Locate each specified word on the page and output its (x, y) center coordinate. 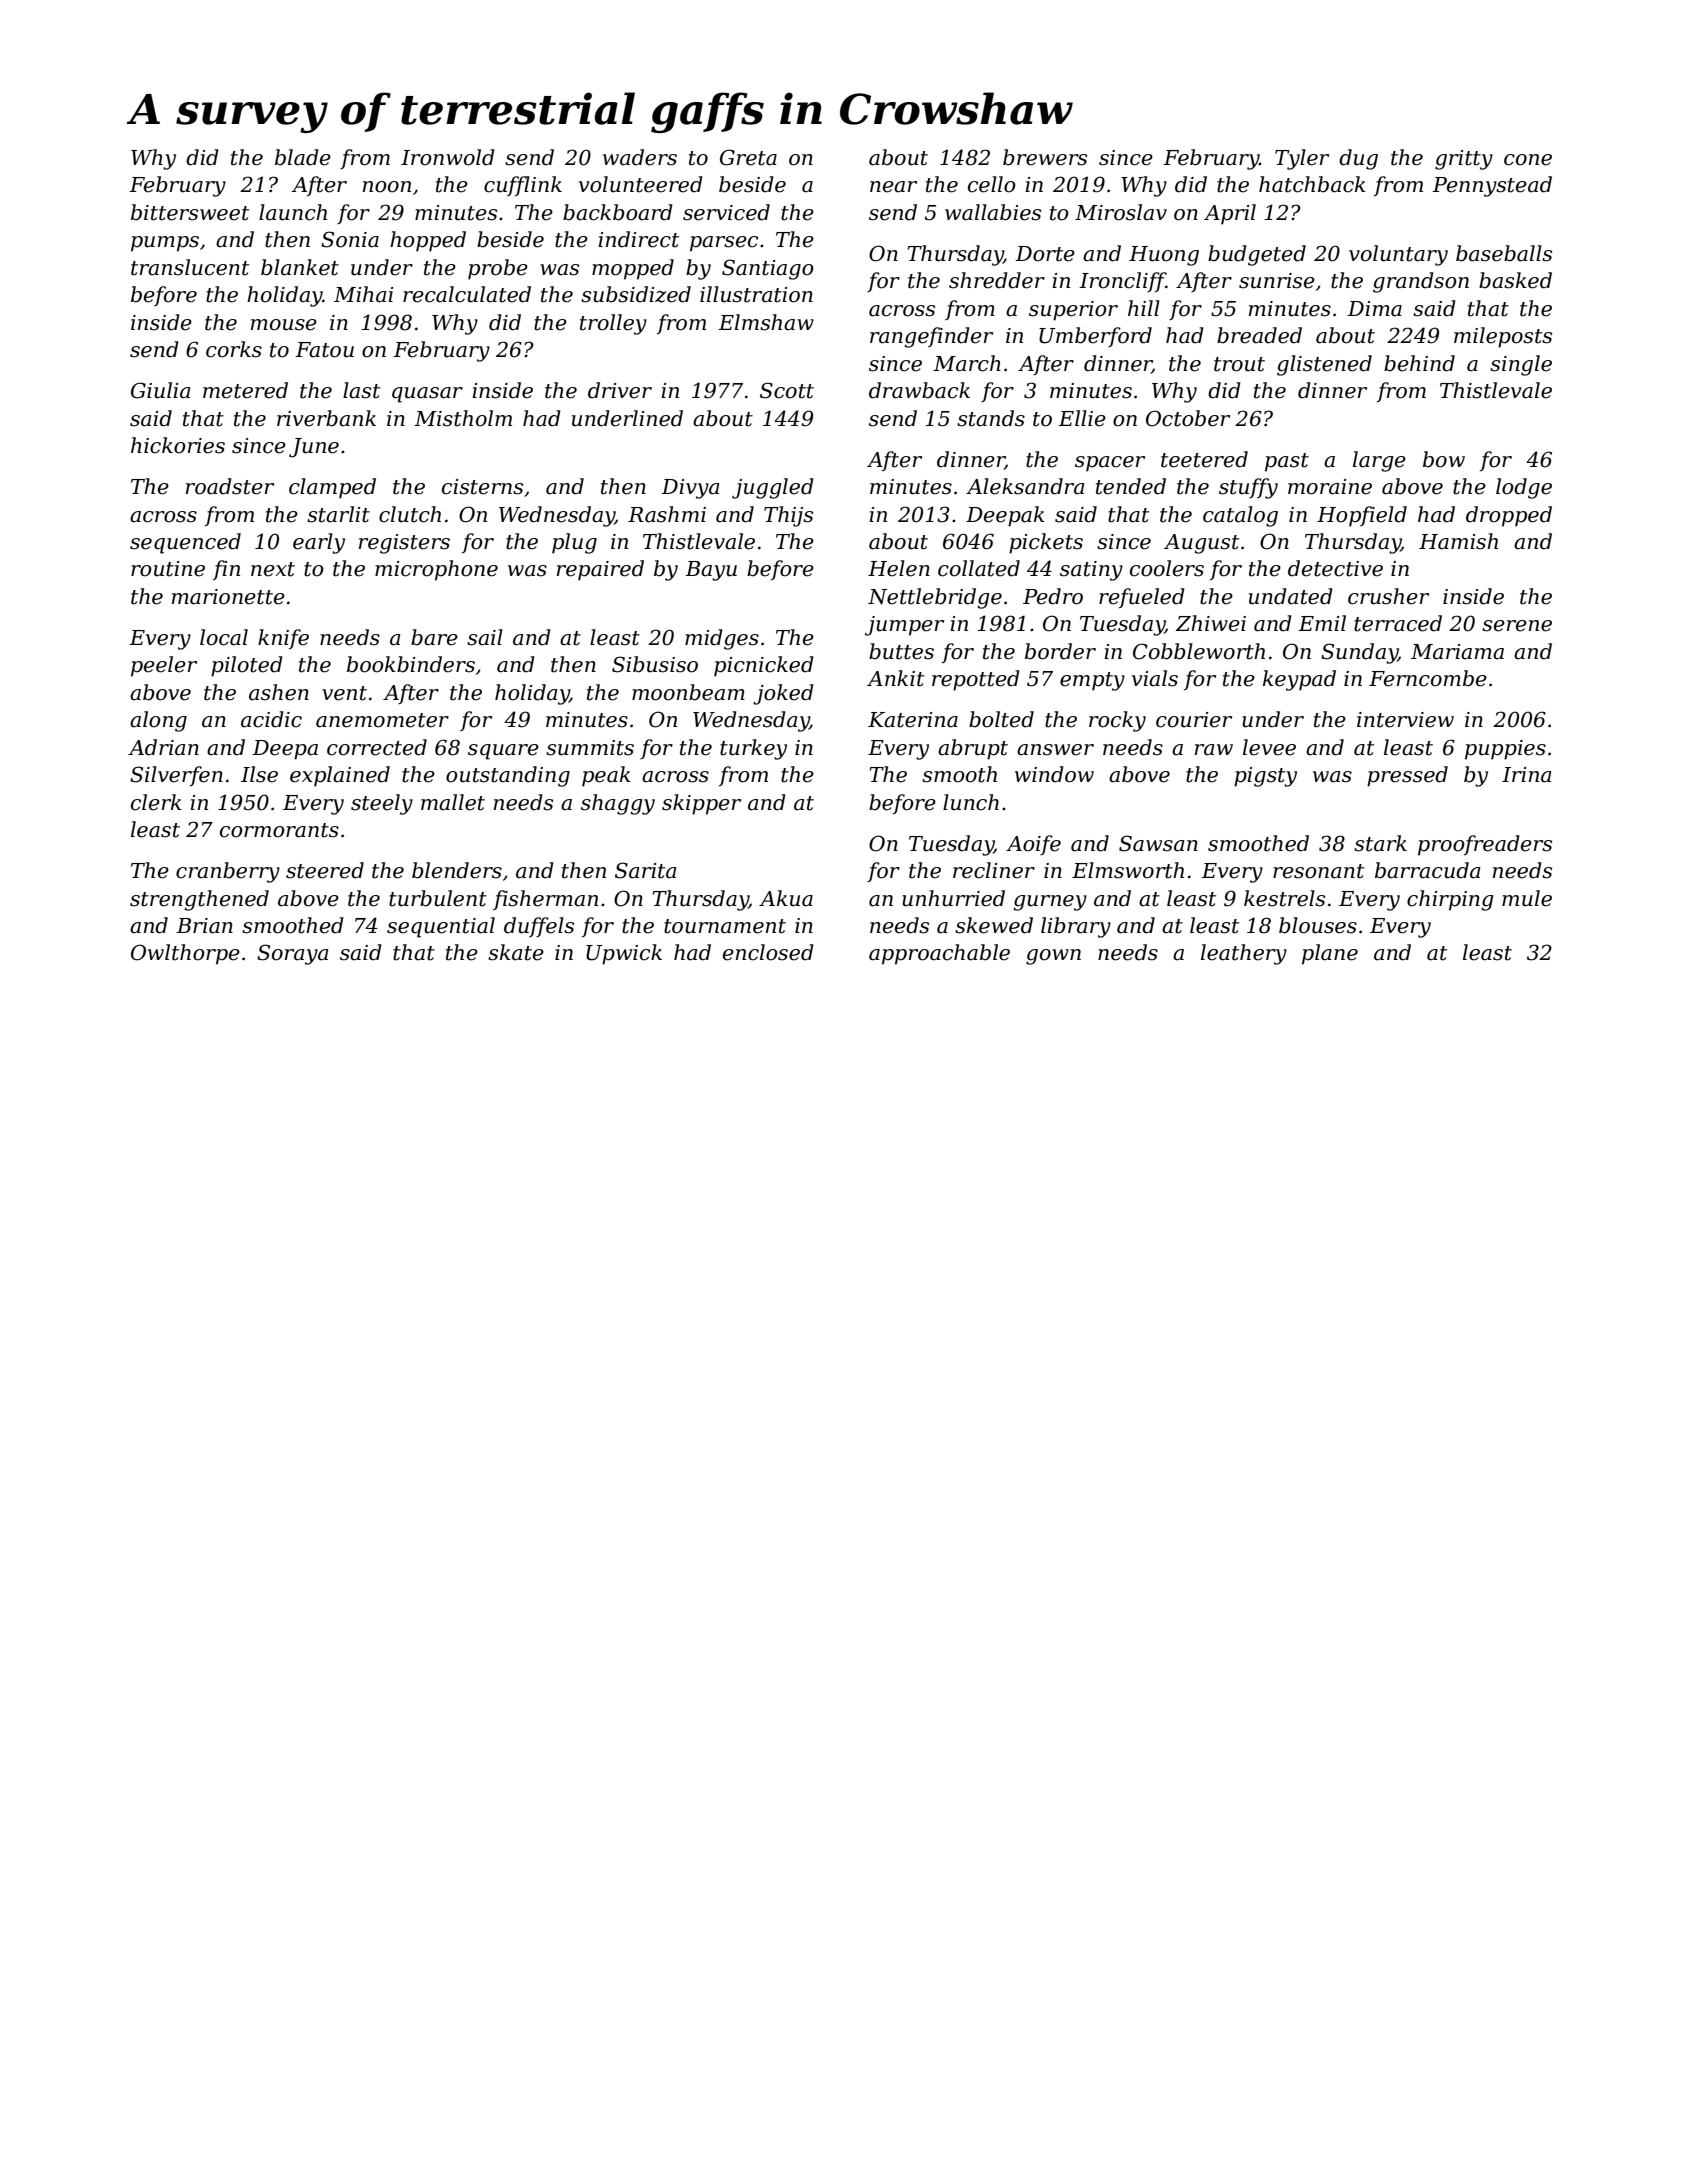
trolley (613, 324)
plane (1330, 954)
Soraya (292, 954)
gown (1053, 957)
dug (1358, 159)
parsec (724, 244)
